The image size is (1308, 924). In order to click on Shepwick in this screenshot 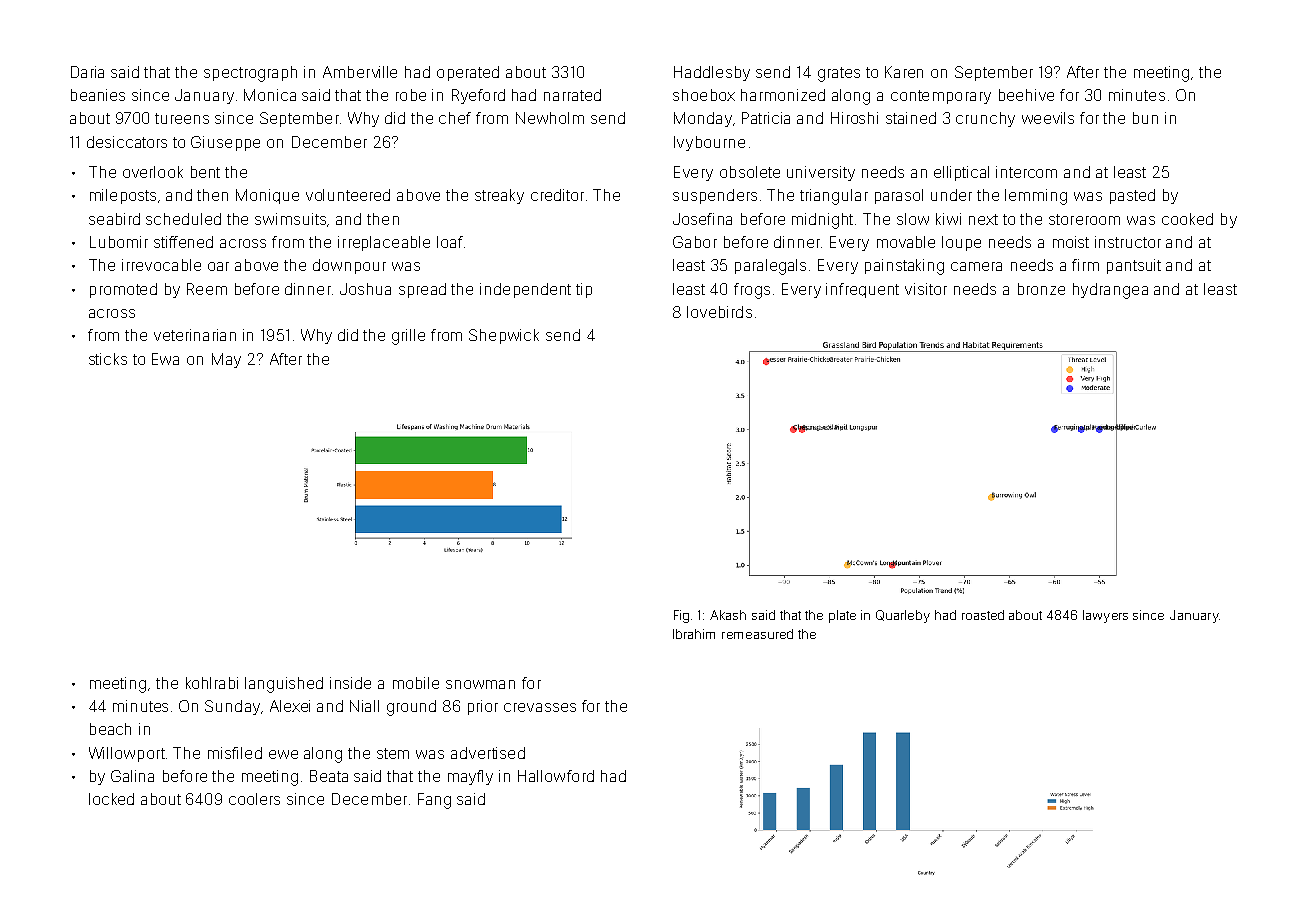, I will do `click(504, 336)`.
